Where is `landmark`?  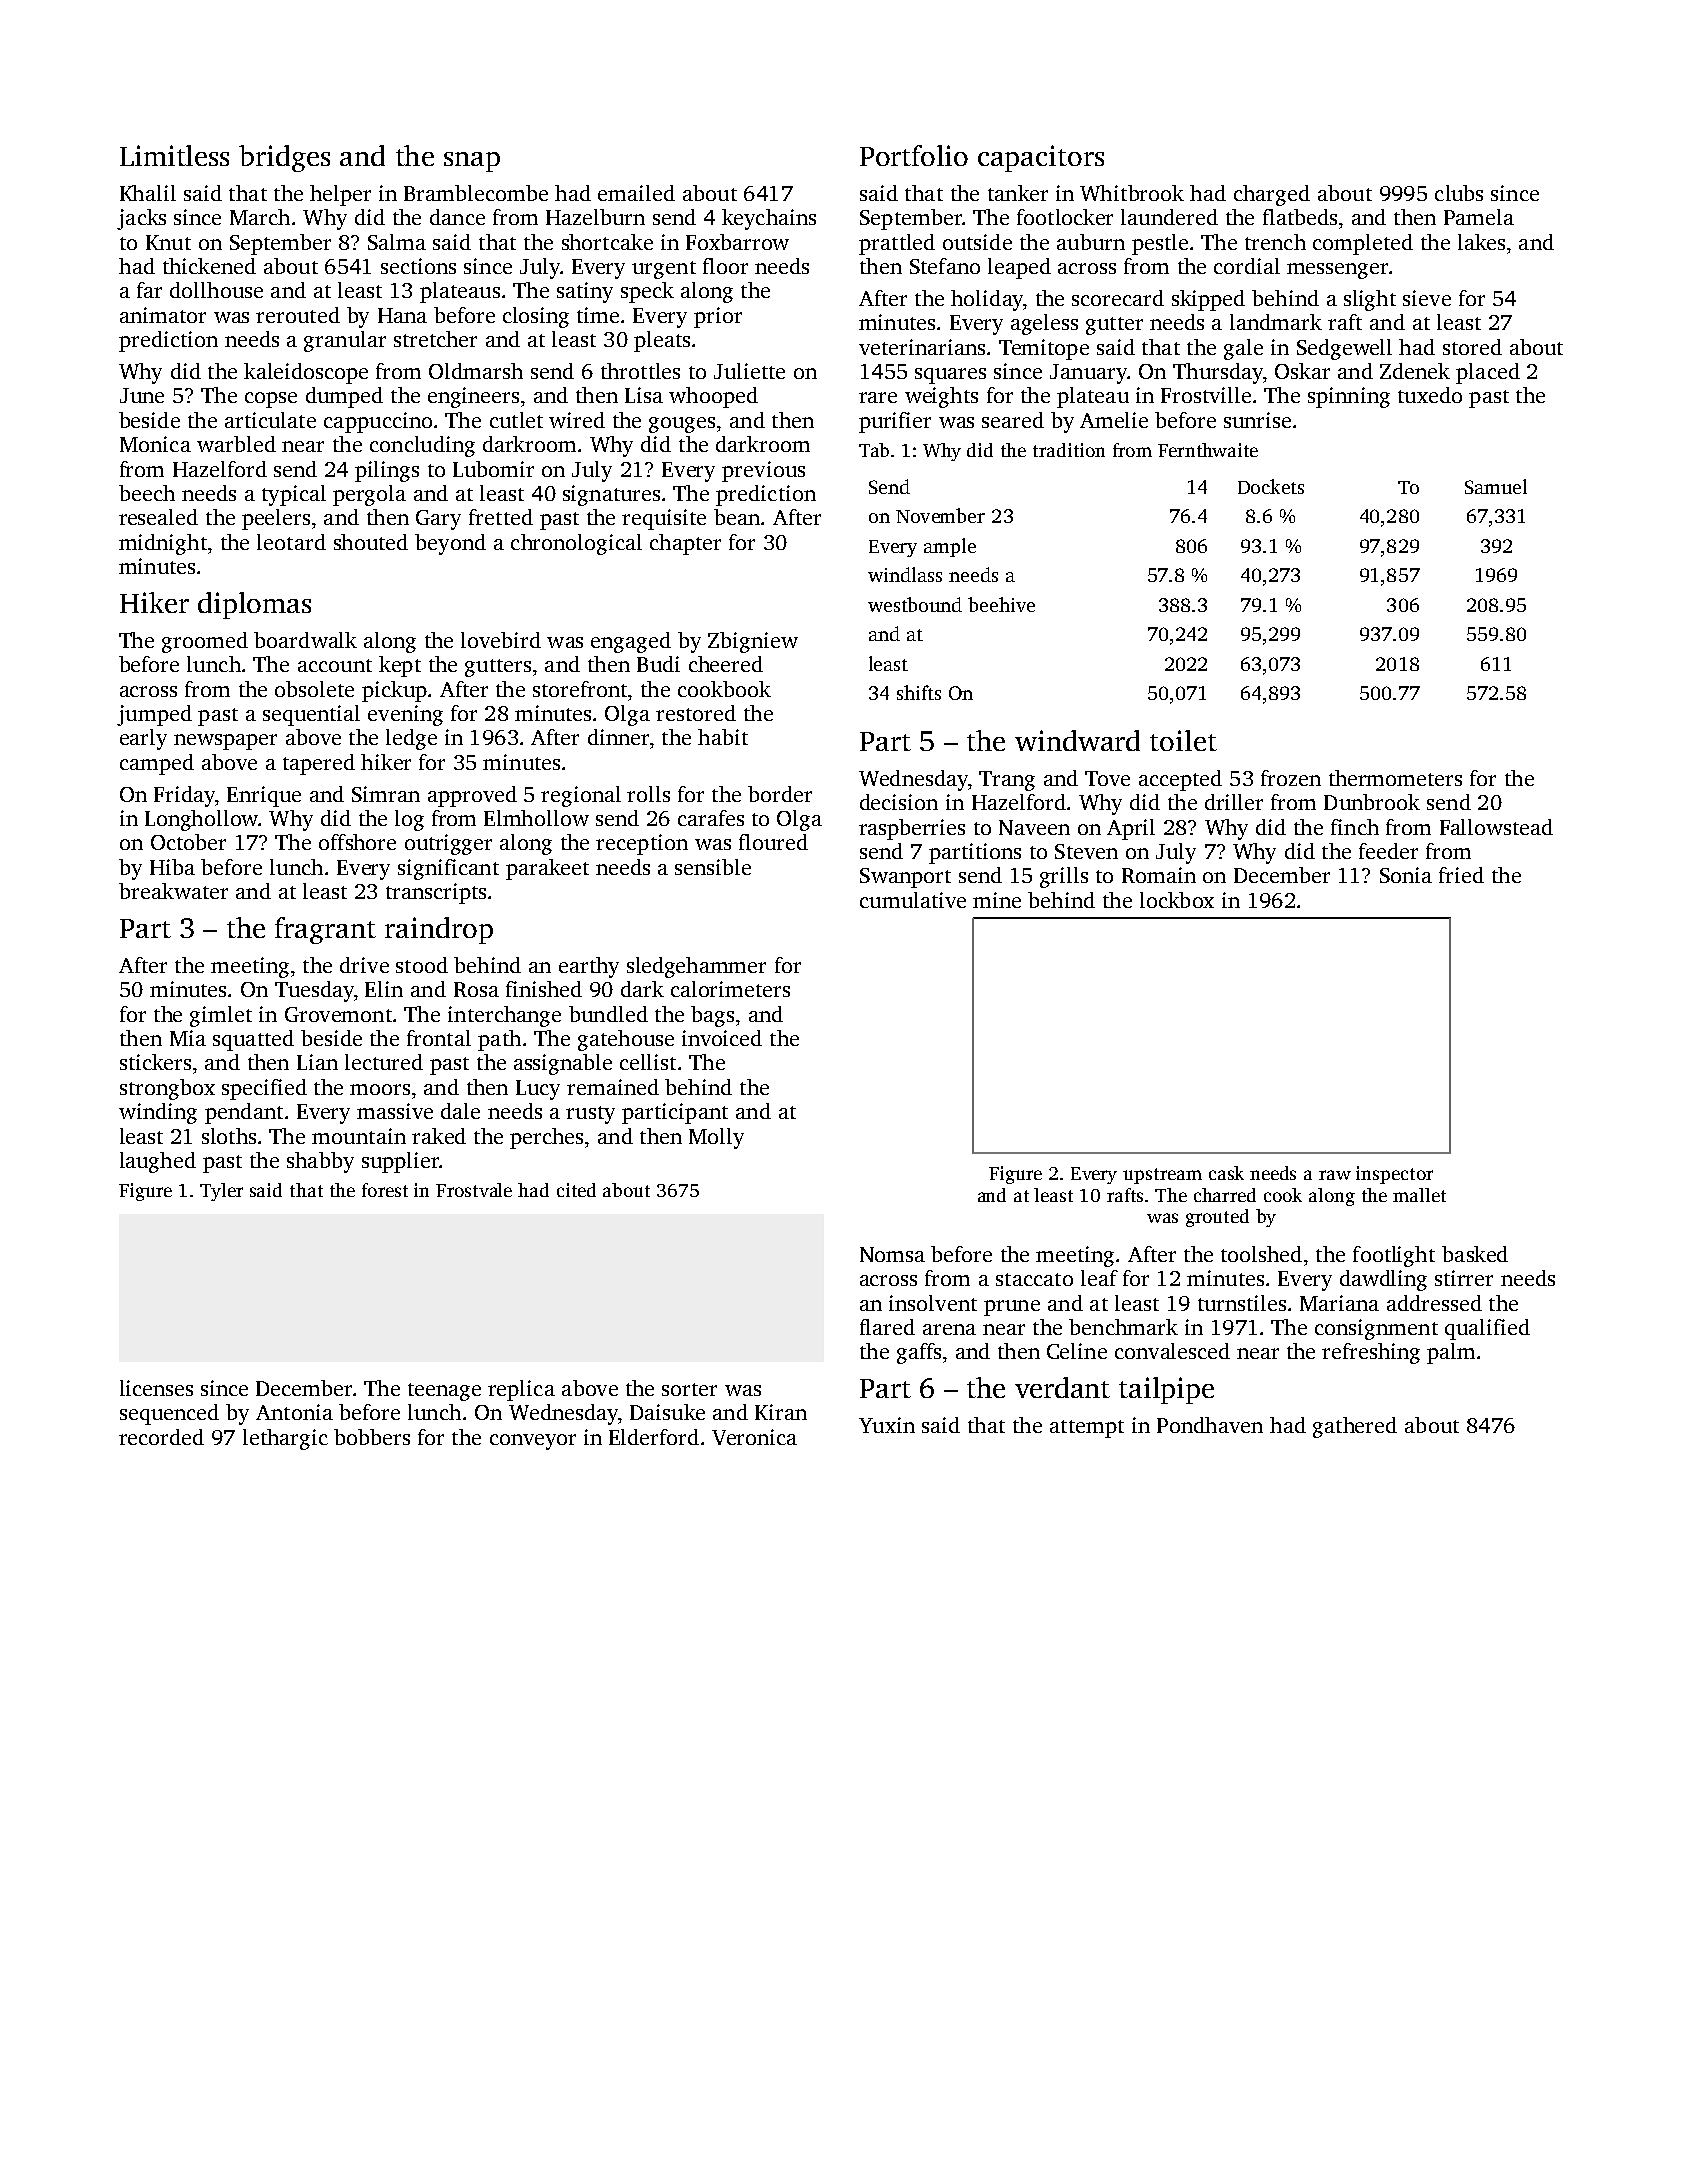
landmark is located at coordinates (1276, 322).
